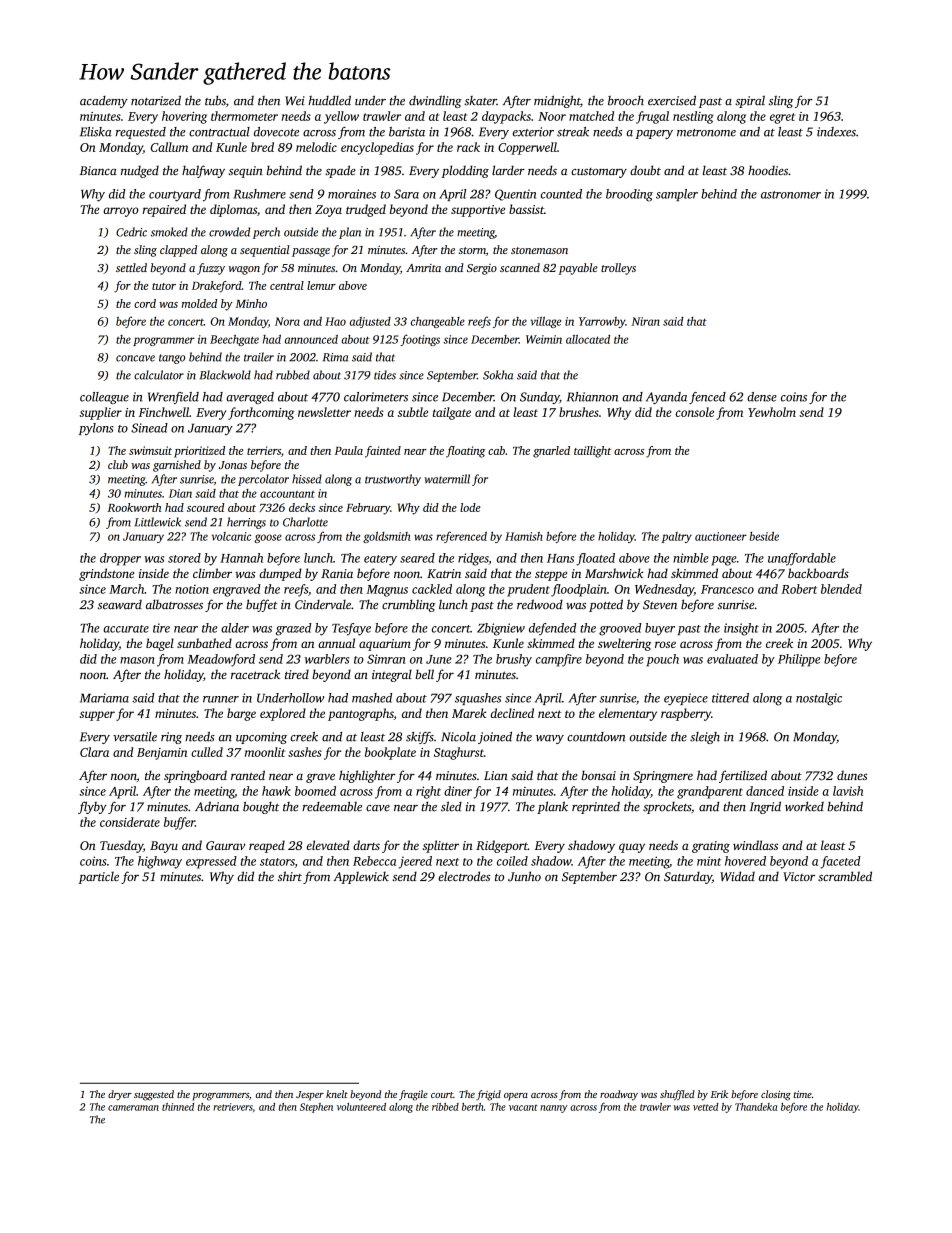 The width and height of the document is (952, 1233). Describe the element at coordinates (709, 861) in the document. I see `mint` at that location.
